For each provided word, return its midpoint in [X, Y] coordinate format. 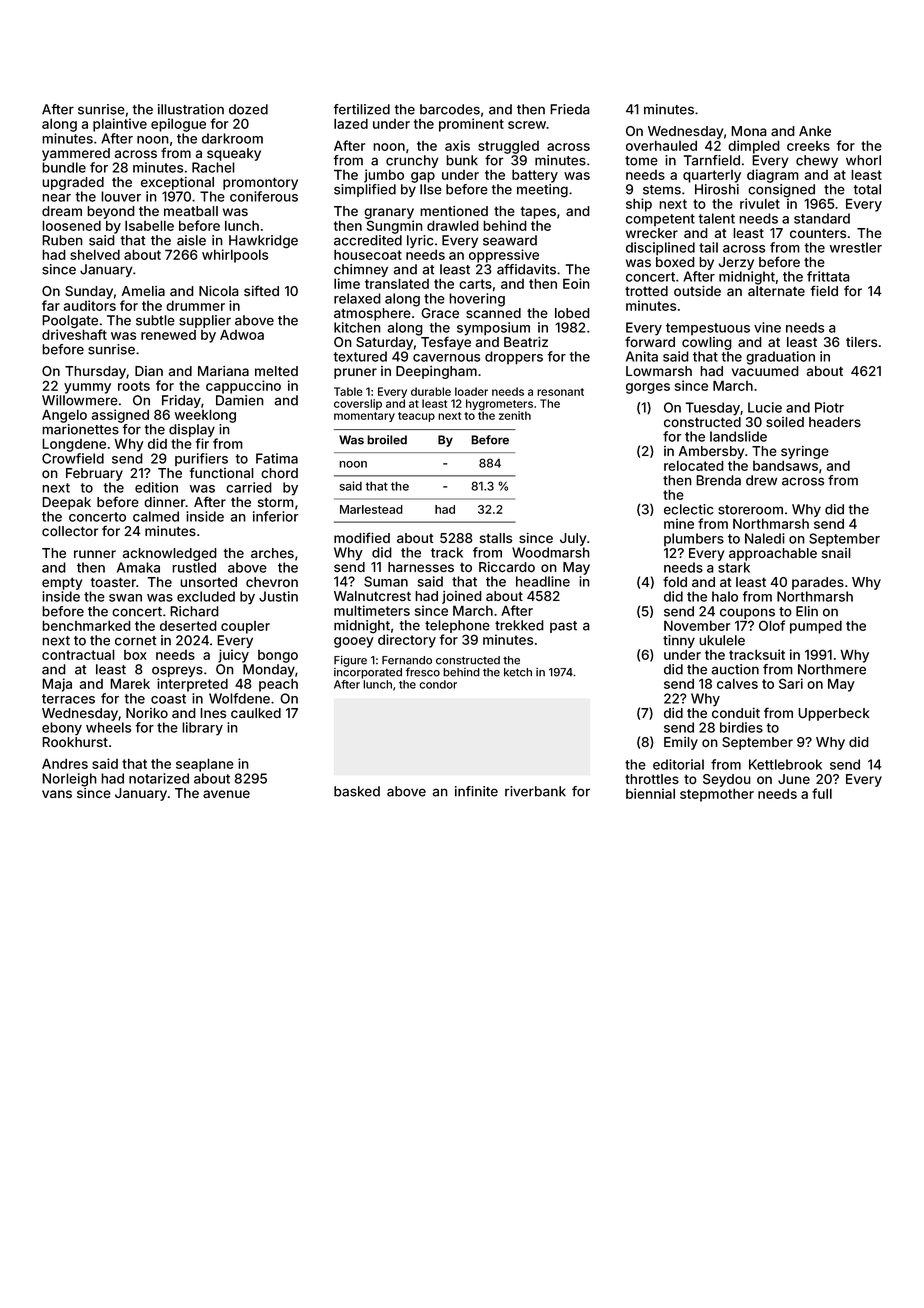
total [867, 189]
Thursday [95, 372]
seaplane [205, 765]
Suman [386, 581]
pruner [355, 373]
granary [389, 213]
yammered [76, 154]
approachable [773, 554]
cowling [707, 343]
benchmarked [86, 625]
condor [438, 684]
